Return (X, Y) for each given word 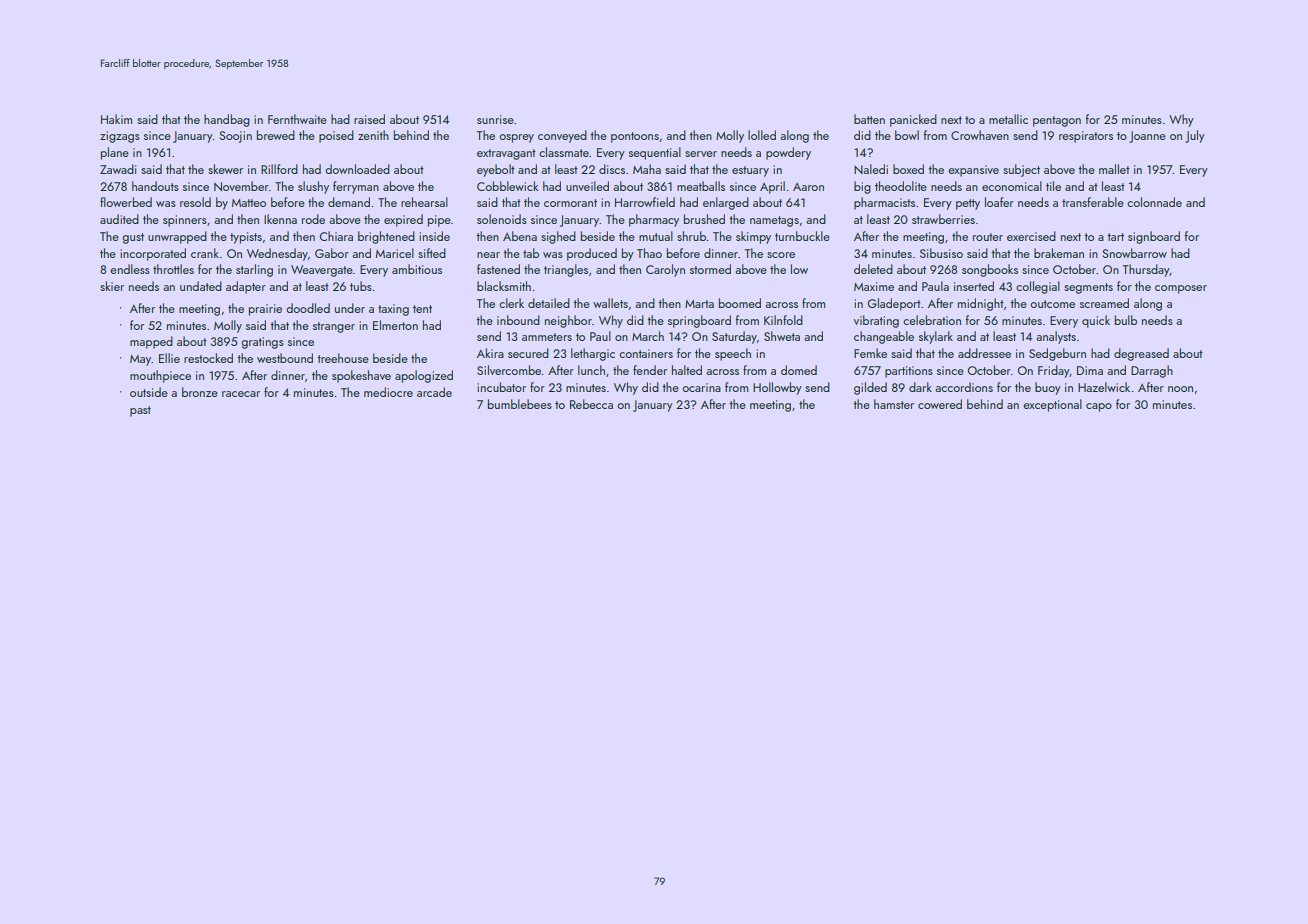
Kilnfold (783, 320)
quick (1096, 321)
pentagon (1057, 121)
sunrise (495, 119)
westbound (285, 358)
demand (349, 202)
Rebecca (591, 404)
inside (434, 236)
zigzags (120, 137)
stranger (334, 327)
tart (1115, 237)
